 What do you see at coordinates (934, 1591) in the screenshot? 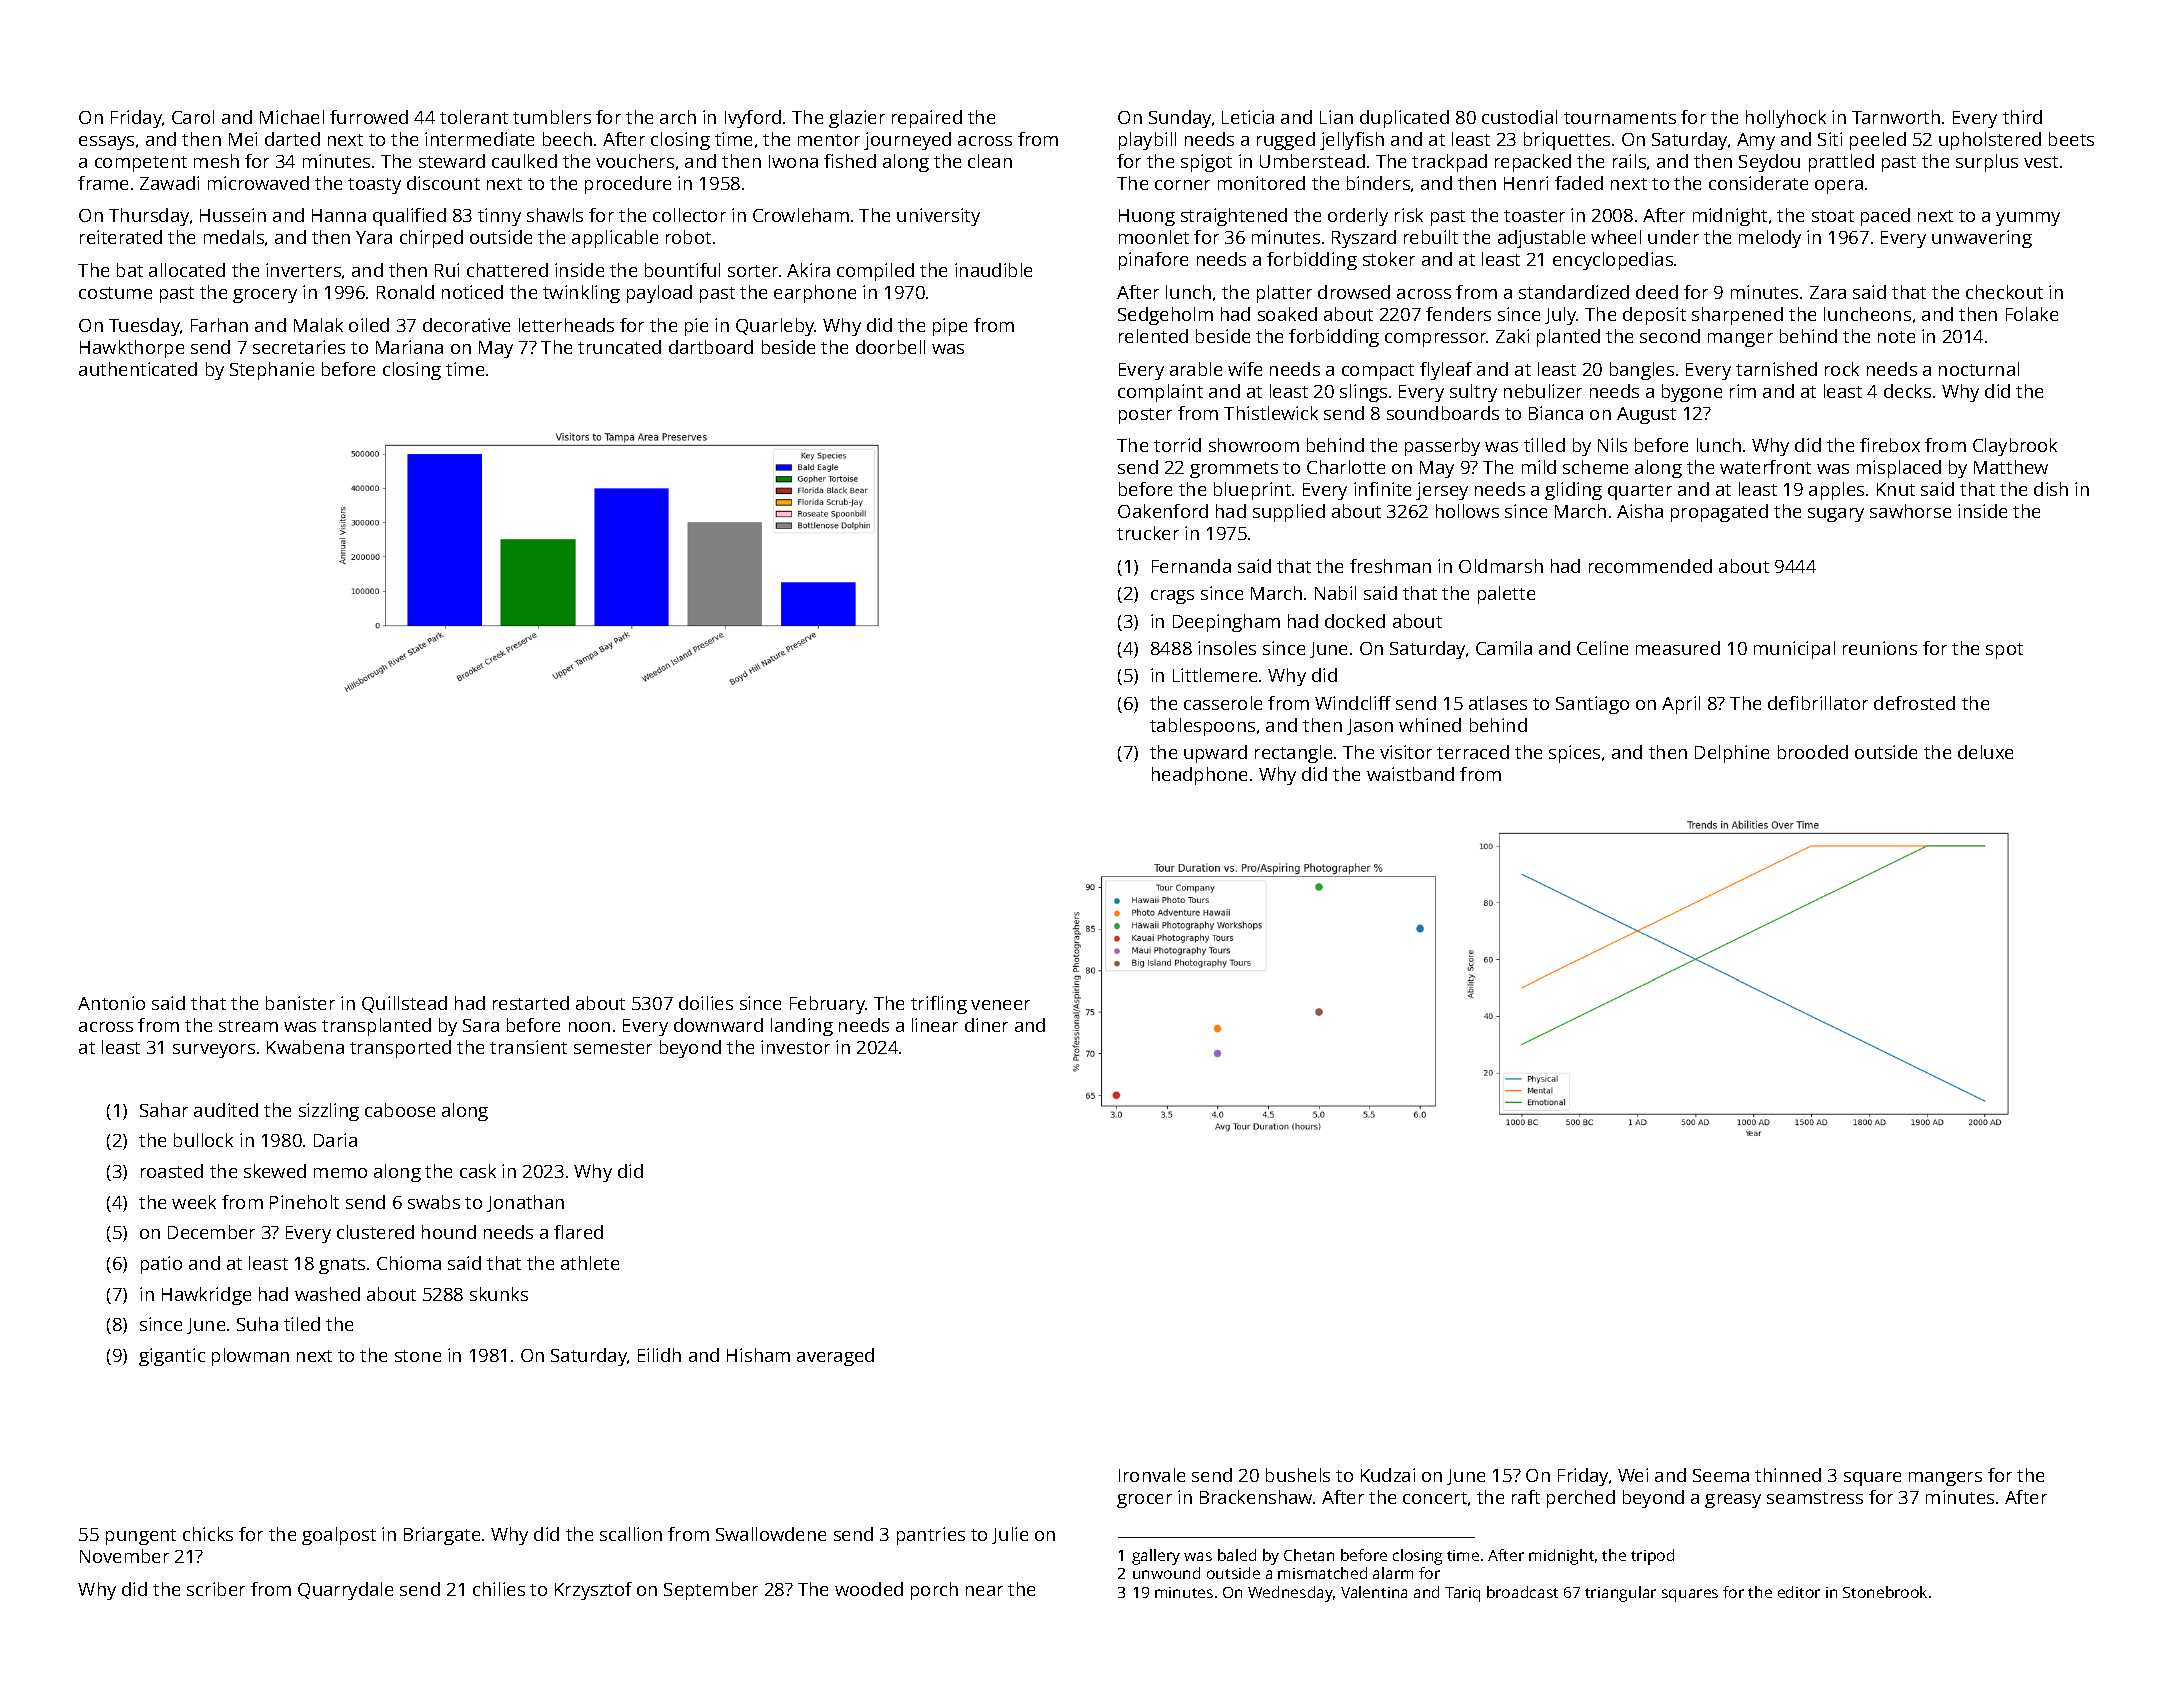
I see `porch` at bounding box center [934, 1591].
